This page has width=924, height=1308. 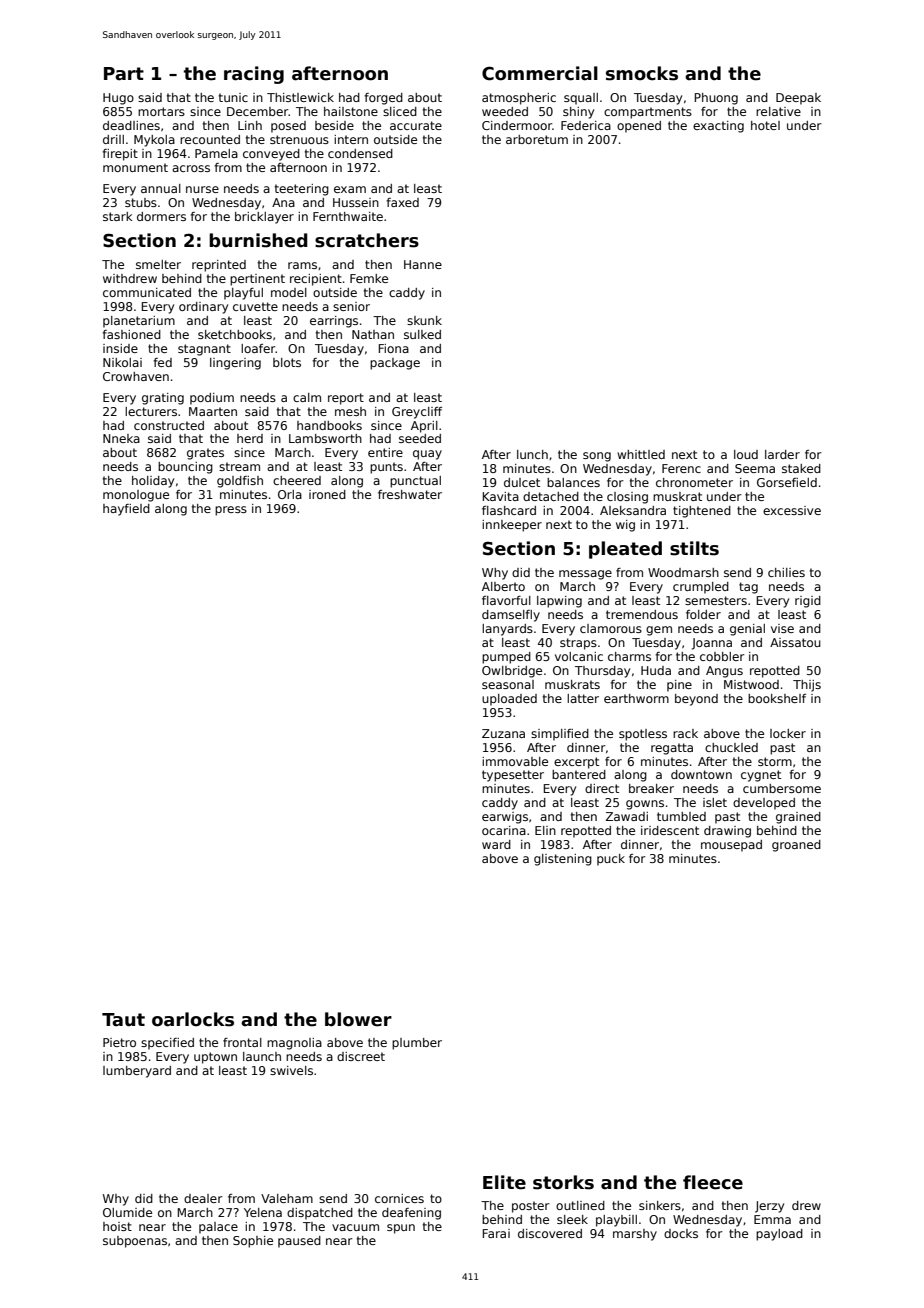 I want to click on opened, so click(x=639, y=127).
